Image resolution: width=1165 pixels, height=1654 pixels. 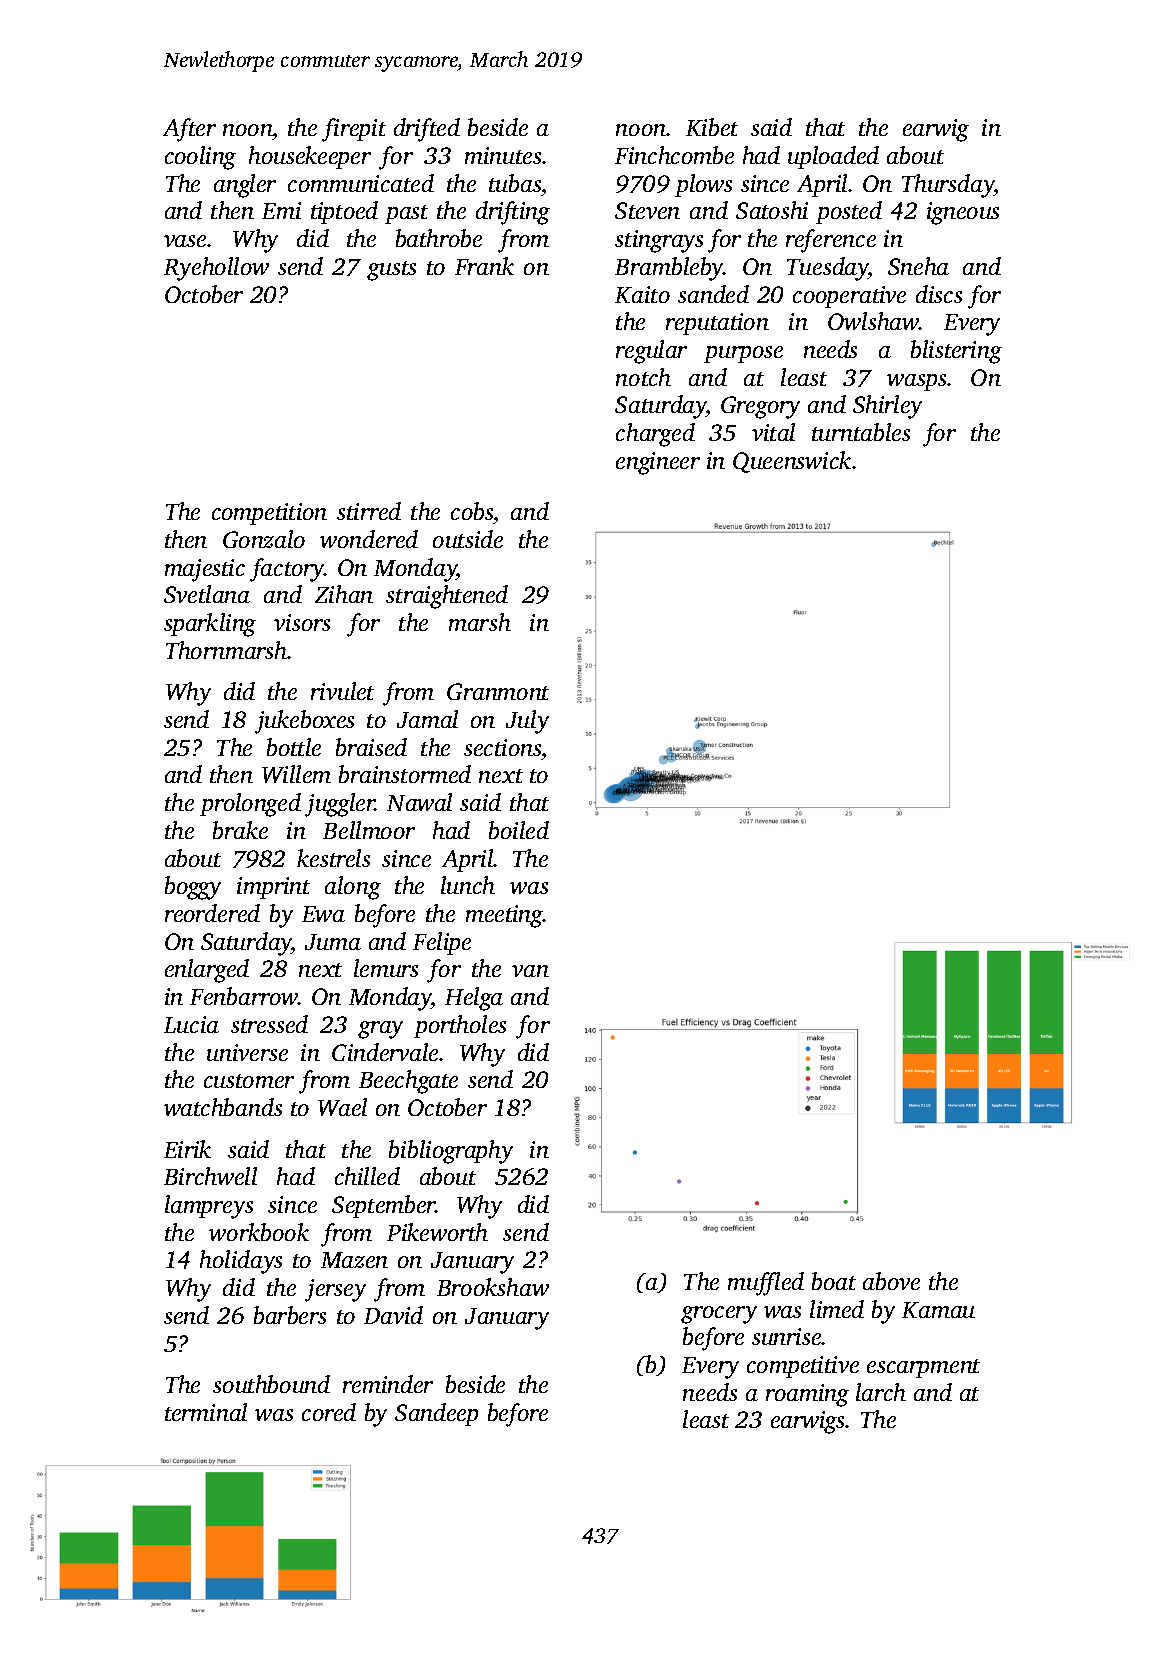 I want to click on After, so click(x=189, y=130).
